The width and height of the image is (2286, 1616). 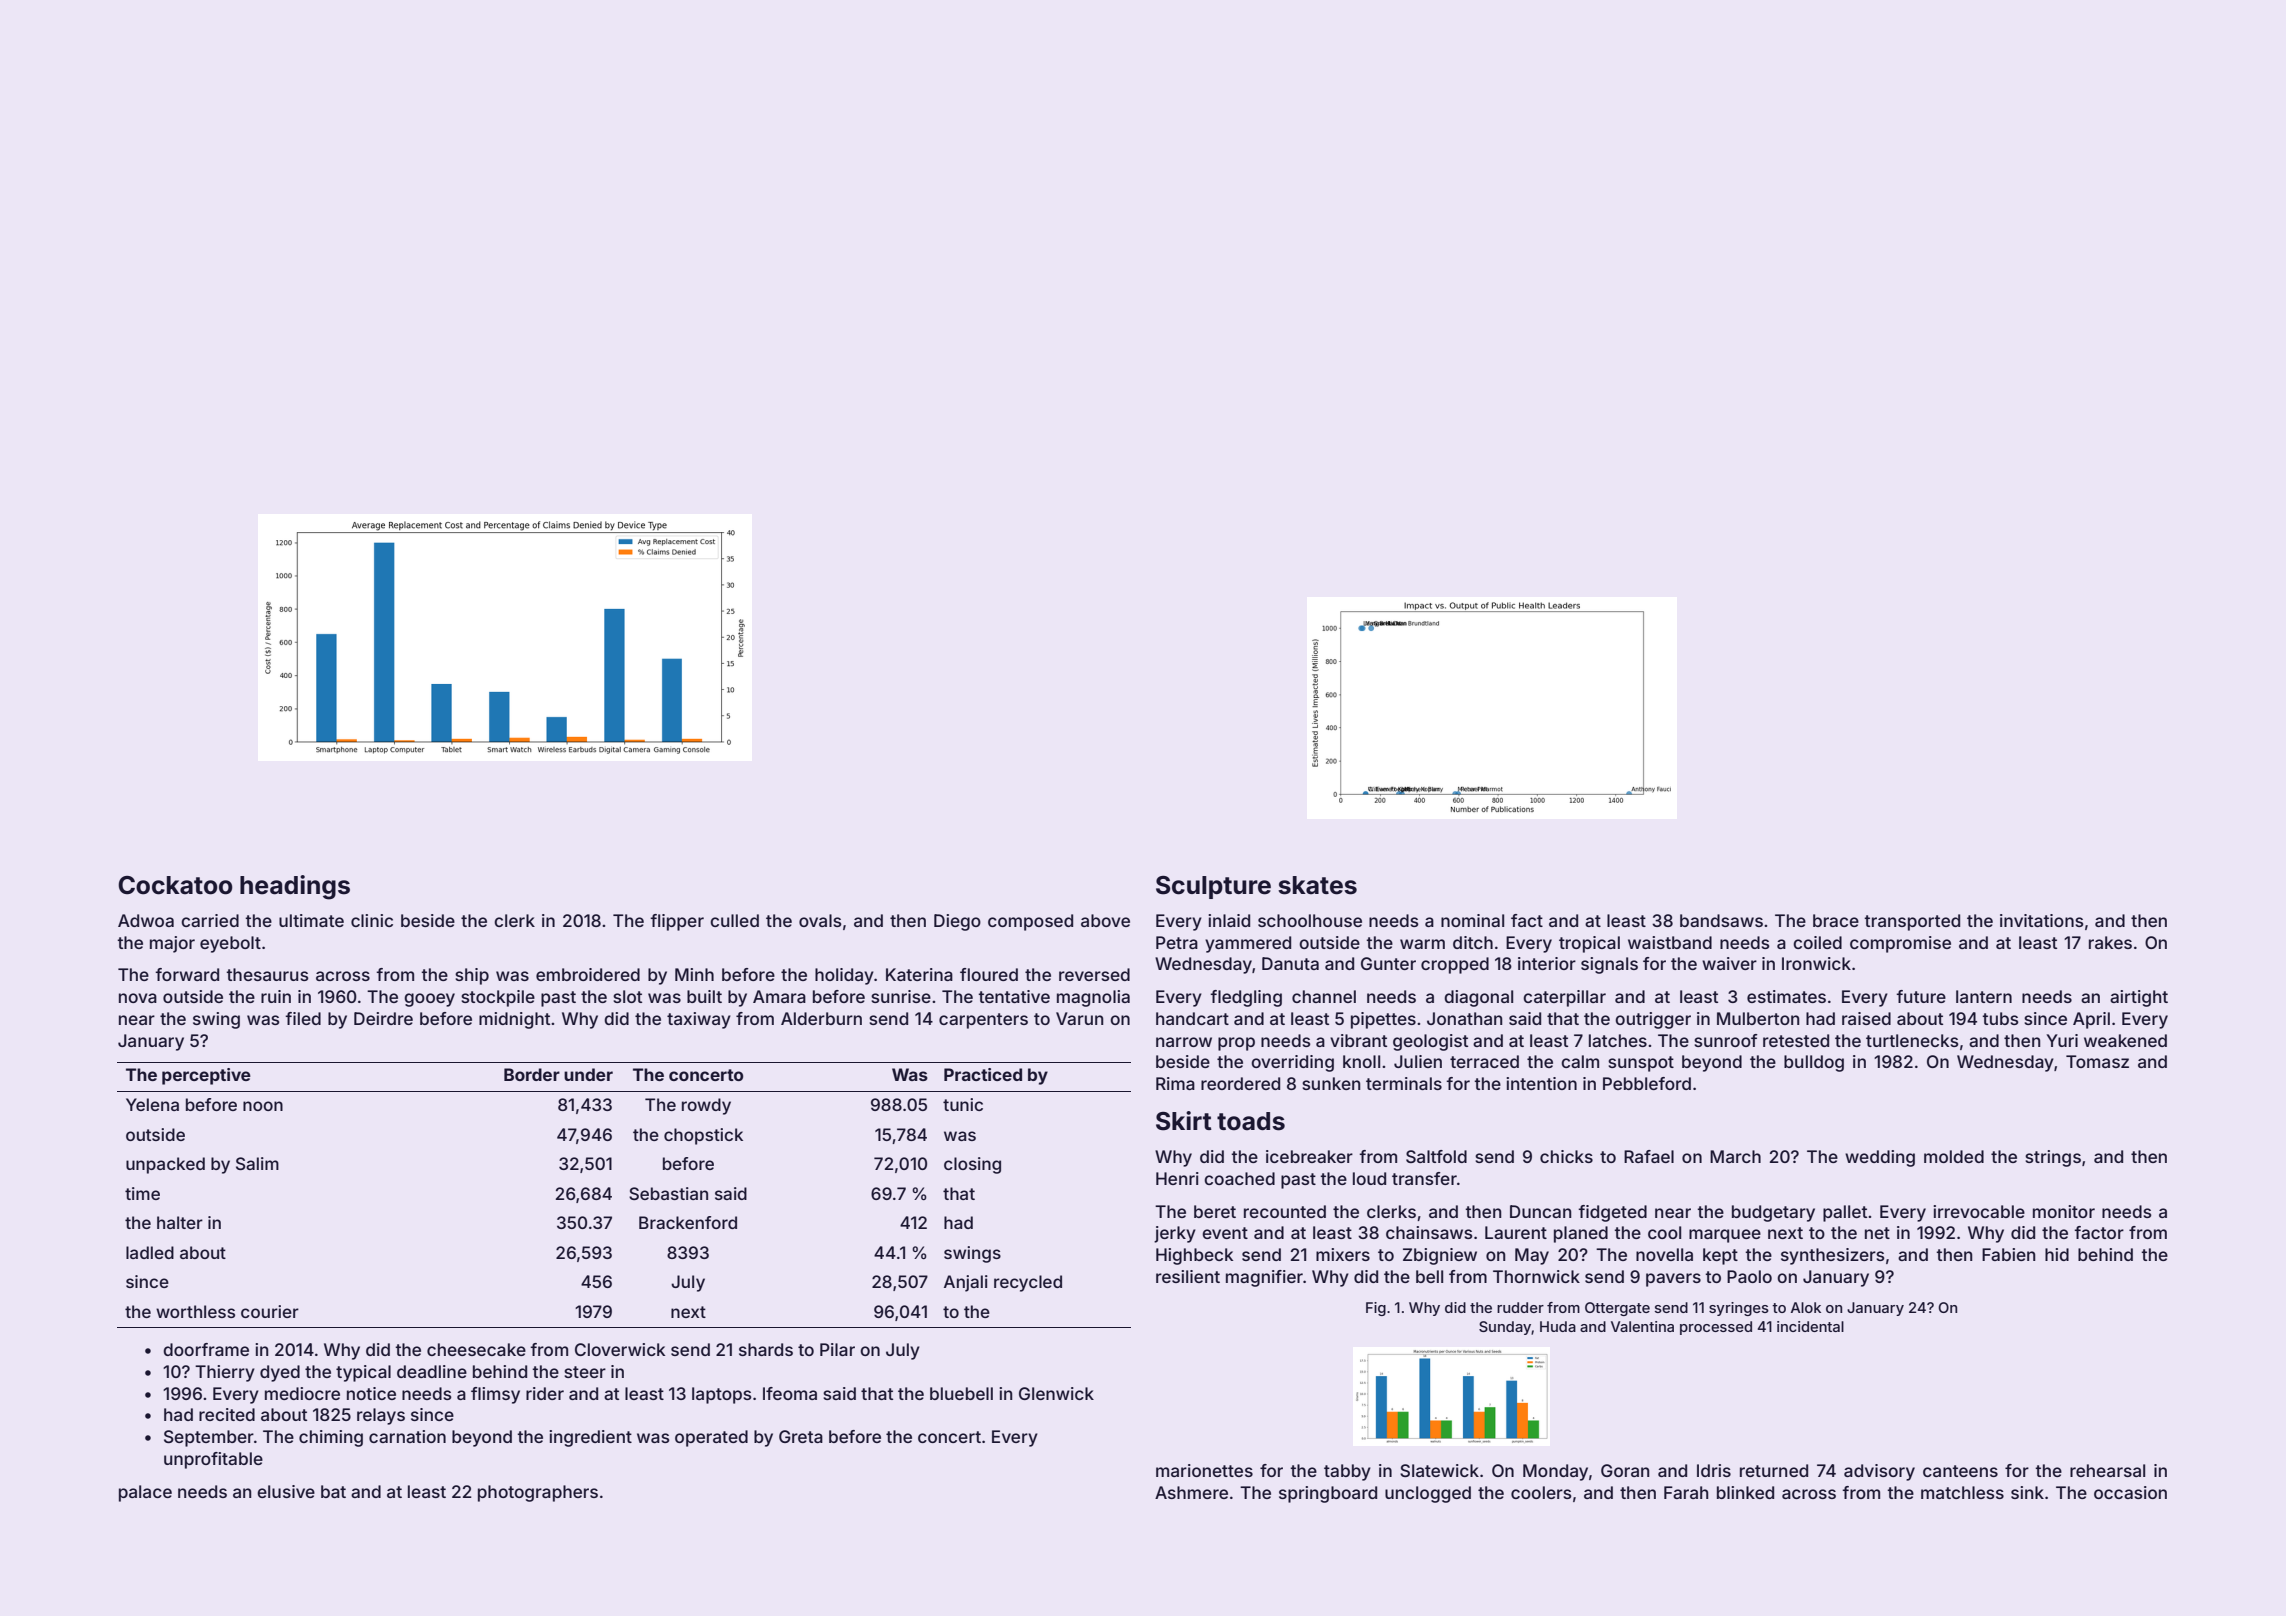 I want to click on Practiced, so click(x=983, y=1074).
